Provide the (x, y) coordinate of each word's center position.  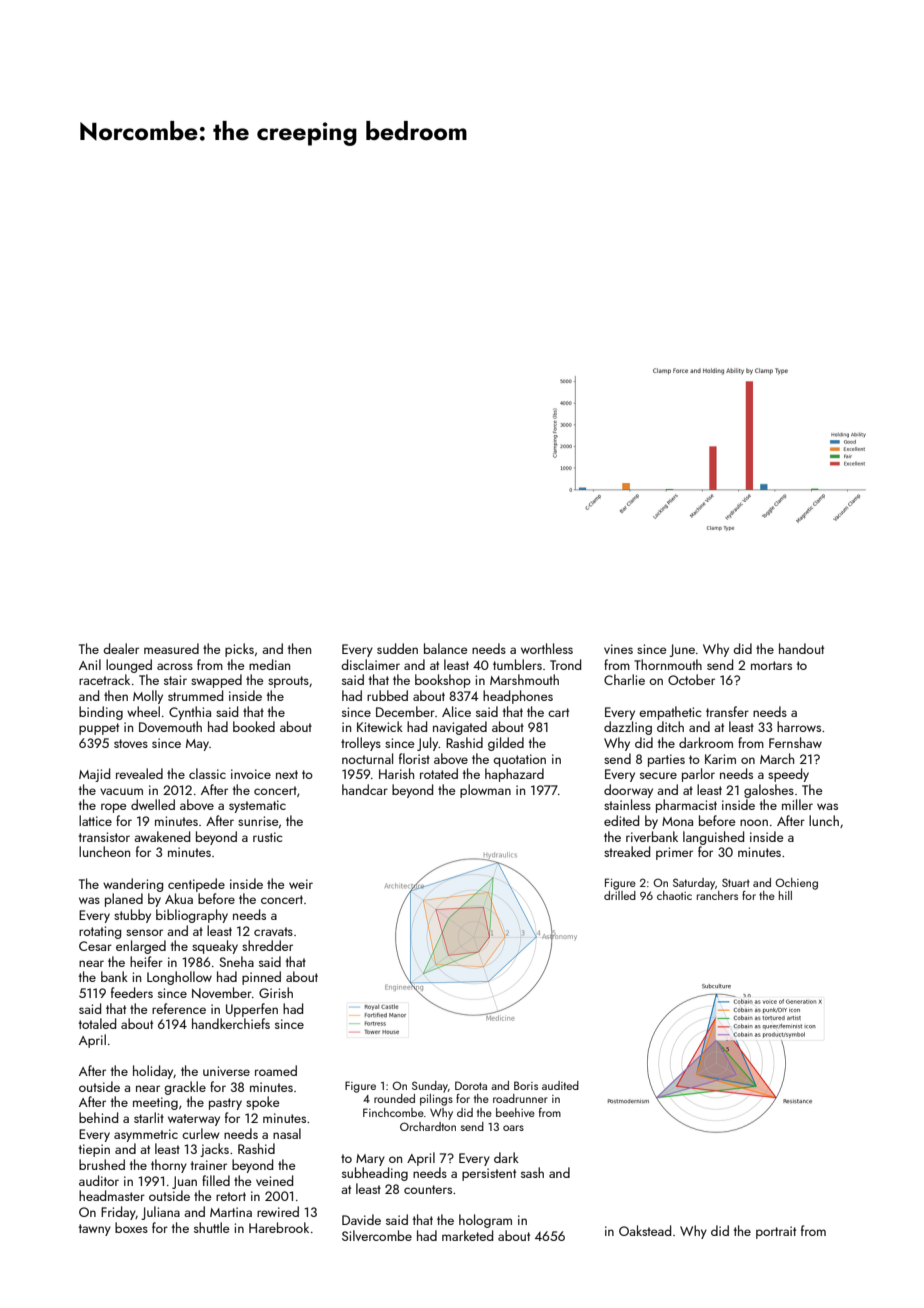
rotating (100, 932)
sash (532, 1172)
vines (618, 649)
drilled (620, 895)
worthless (547, 648)
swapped (216, 681)
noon (754, 822)
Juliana (160, 1213)
